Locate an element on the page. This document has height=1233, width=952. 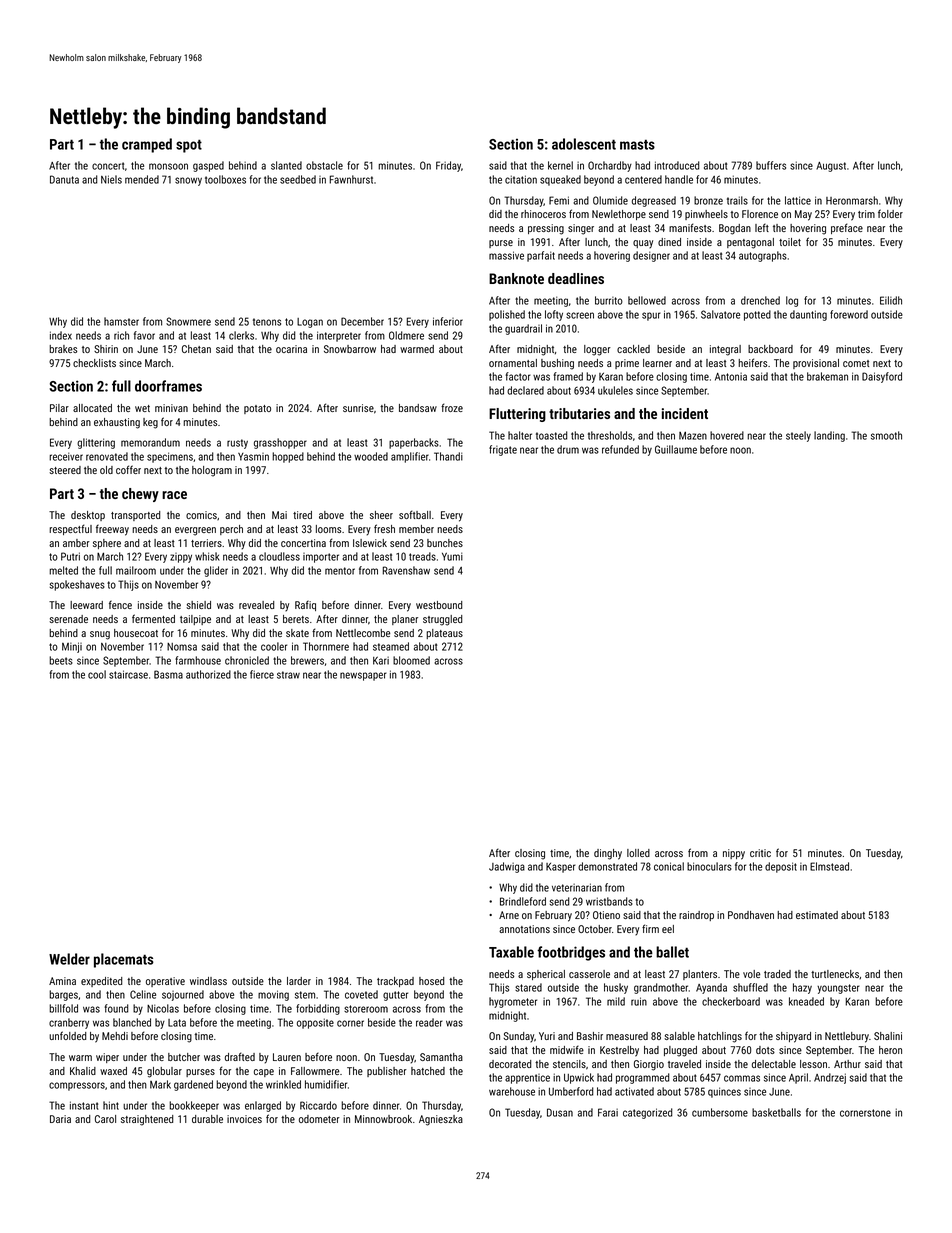
Welder is located at coordinates (69, 959).
